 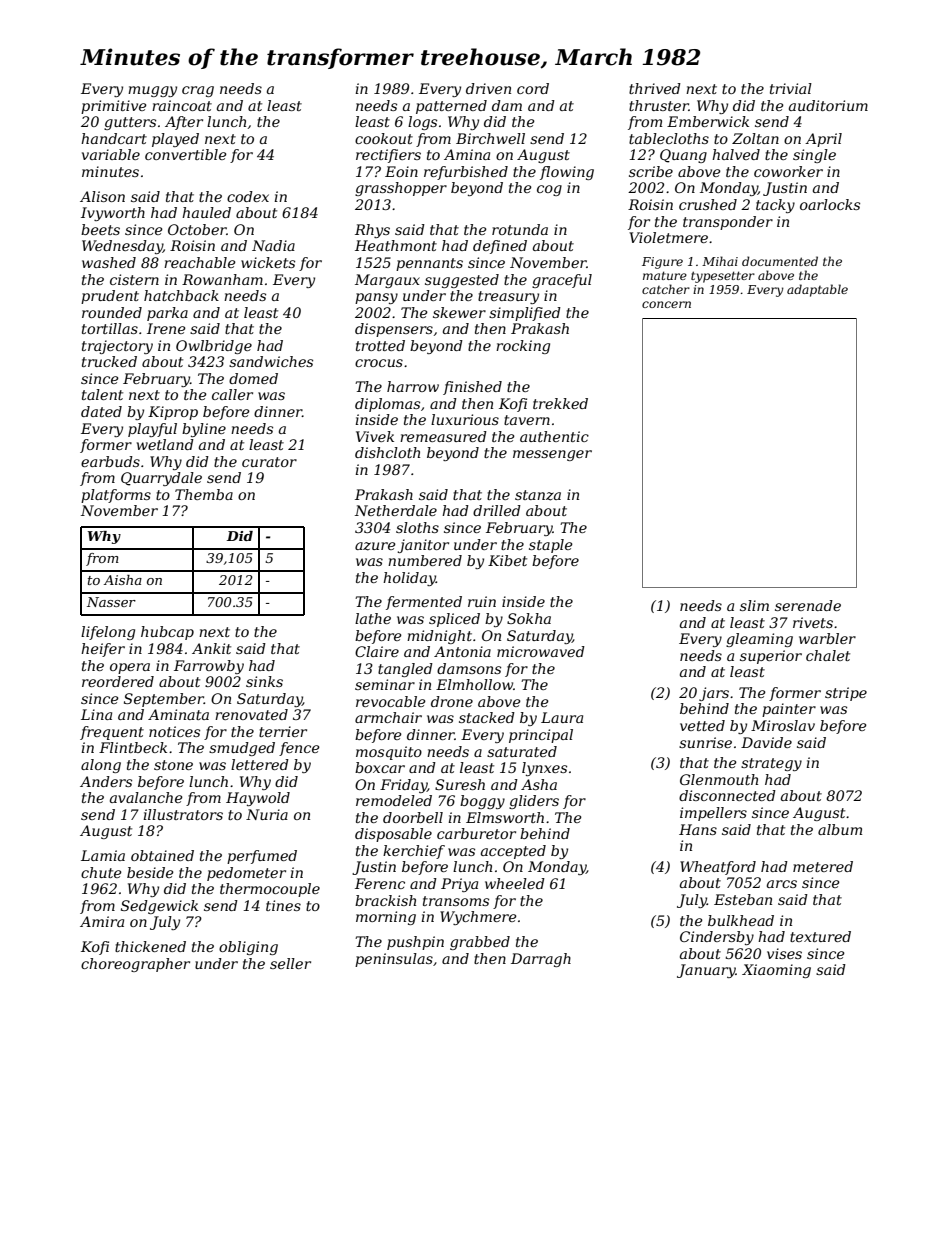 What do you see at coordinates (167, 633) in the screenshot?
I see `hubcap` at bounding box center [167, 633].
